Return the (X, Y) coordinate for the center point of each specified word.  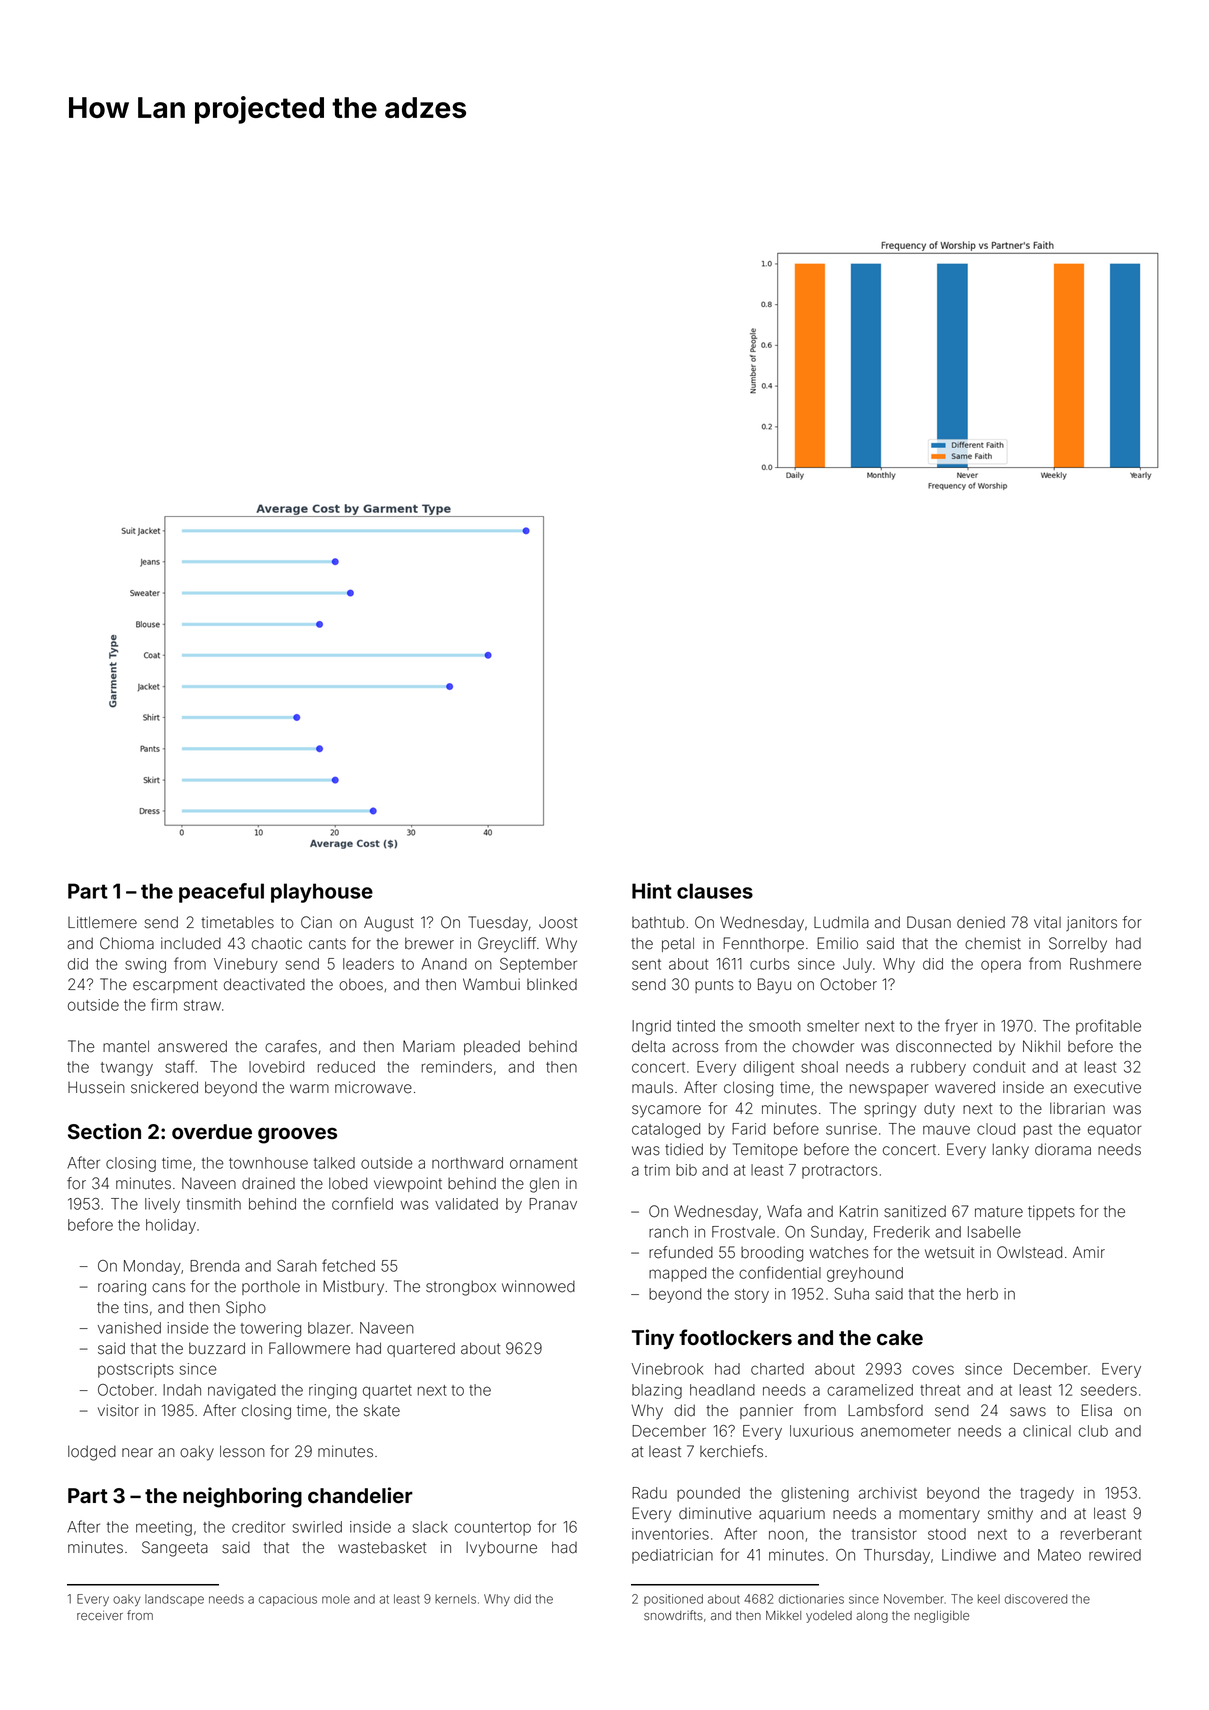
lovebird (276, 1067)
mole (336, 1599)
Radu (649, 1493)
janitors (1091, 923)
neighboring (242, 1497)
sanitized (915, 1211)
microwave (373, 1087)
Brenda (214, 1266)
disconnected (943, 1046)
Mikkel (783, 1615)
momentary (939, 1515)
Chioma (127, 943)
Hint (652, 891)
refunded (681, 1252)
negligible (941, 1617)
